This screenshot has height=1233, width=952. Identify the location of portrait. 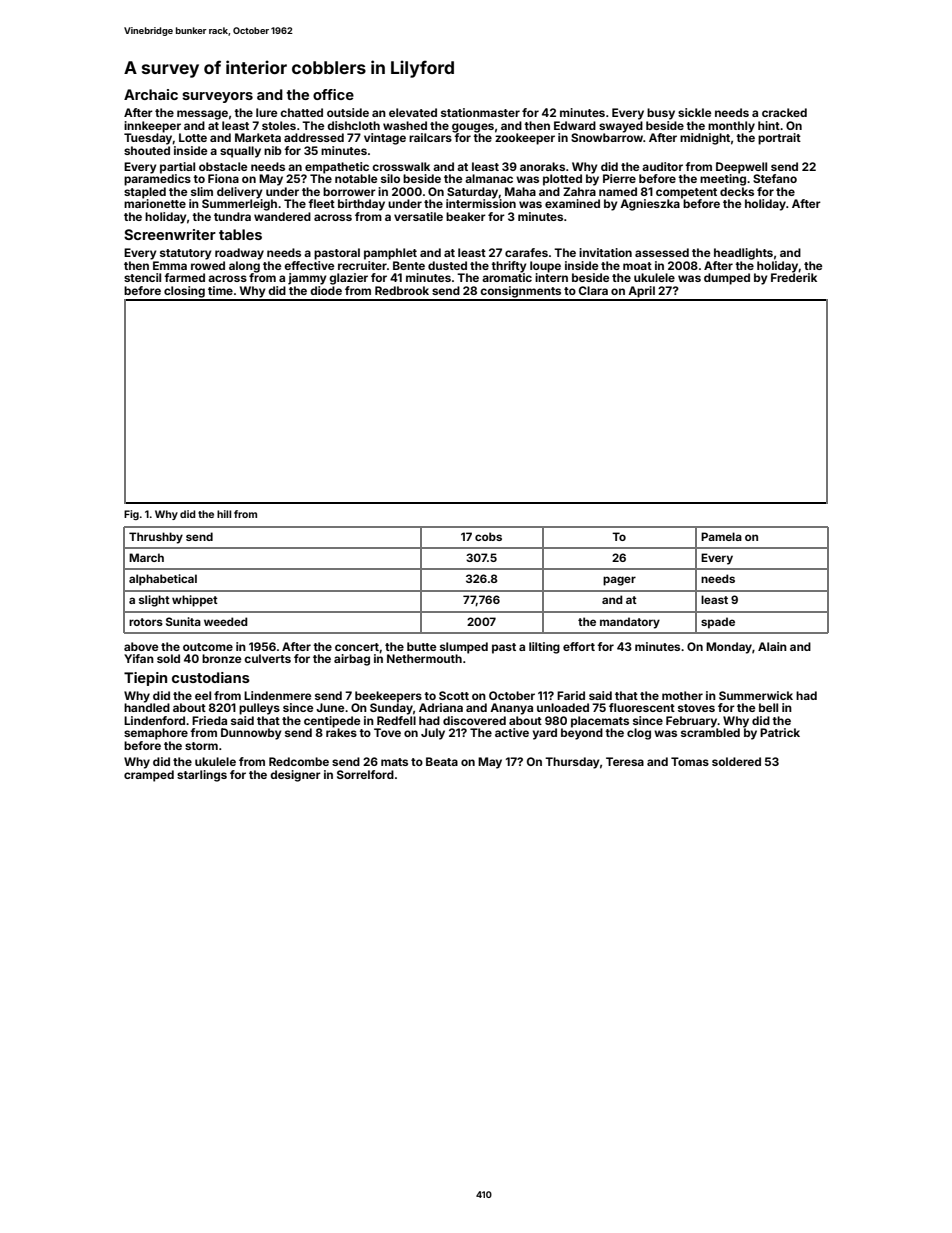
(779, 139).
